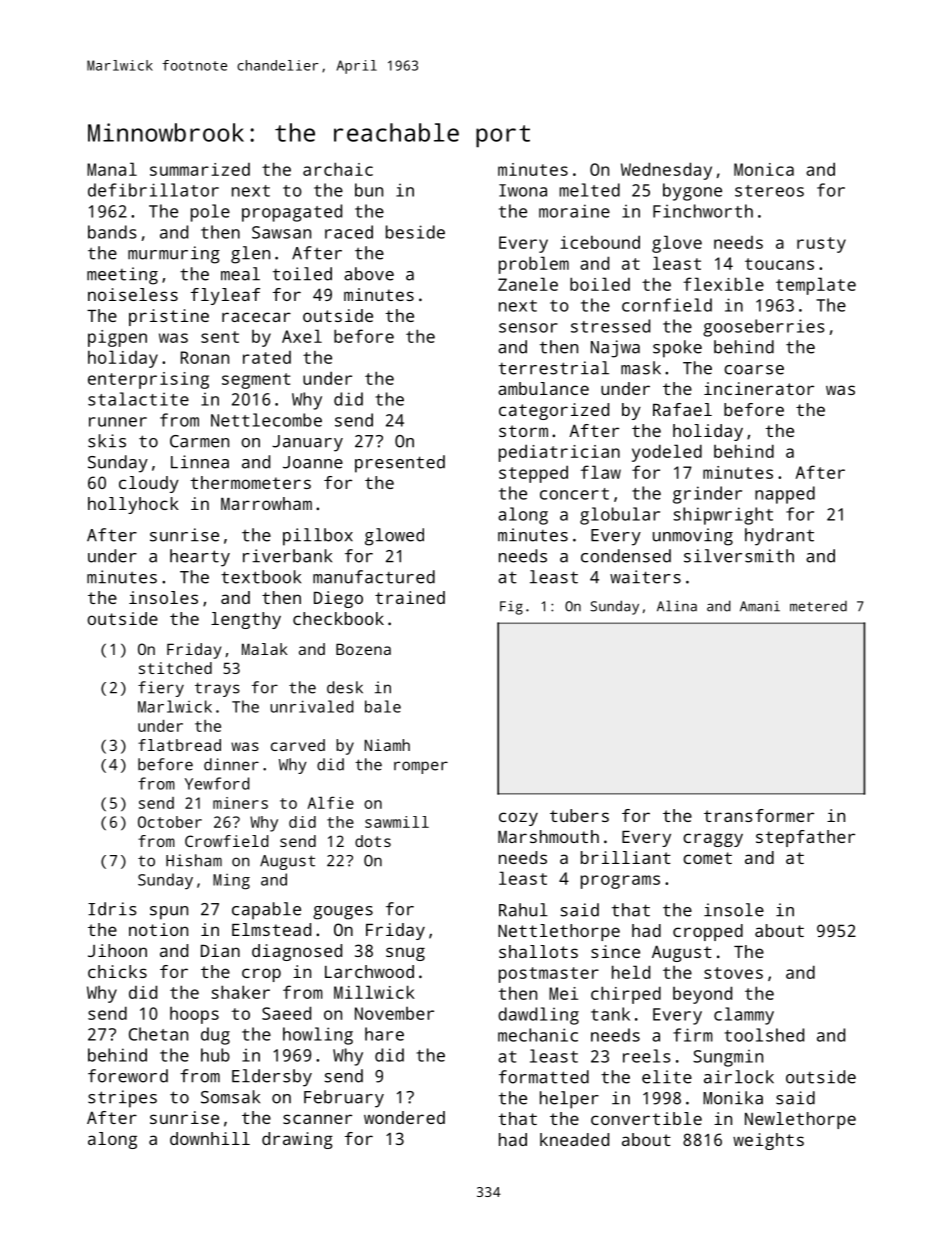 This screenshot has width=952, height=1233. Describe the element at coordinates (538, 1016) in the screenshot. I see `dawdling` at that location.
